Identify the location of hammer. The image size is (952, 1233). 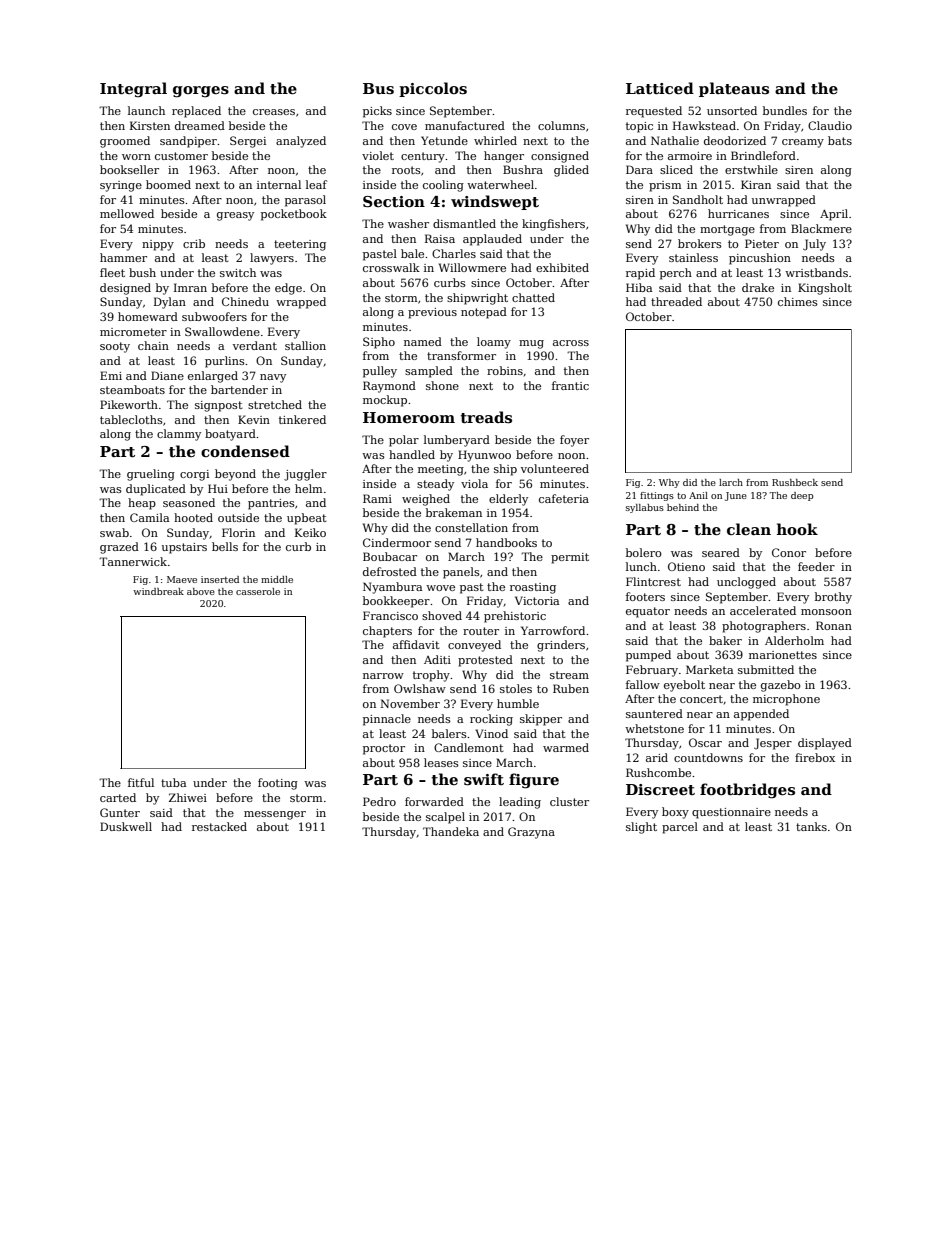
(123, 257).
